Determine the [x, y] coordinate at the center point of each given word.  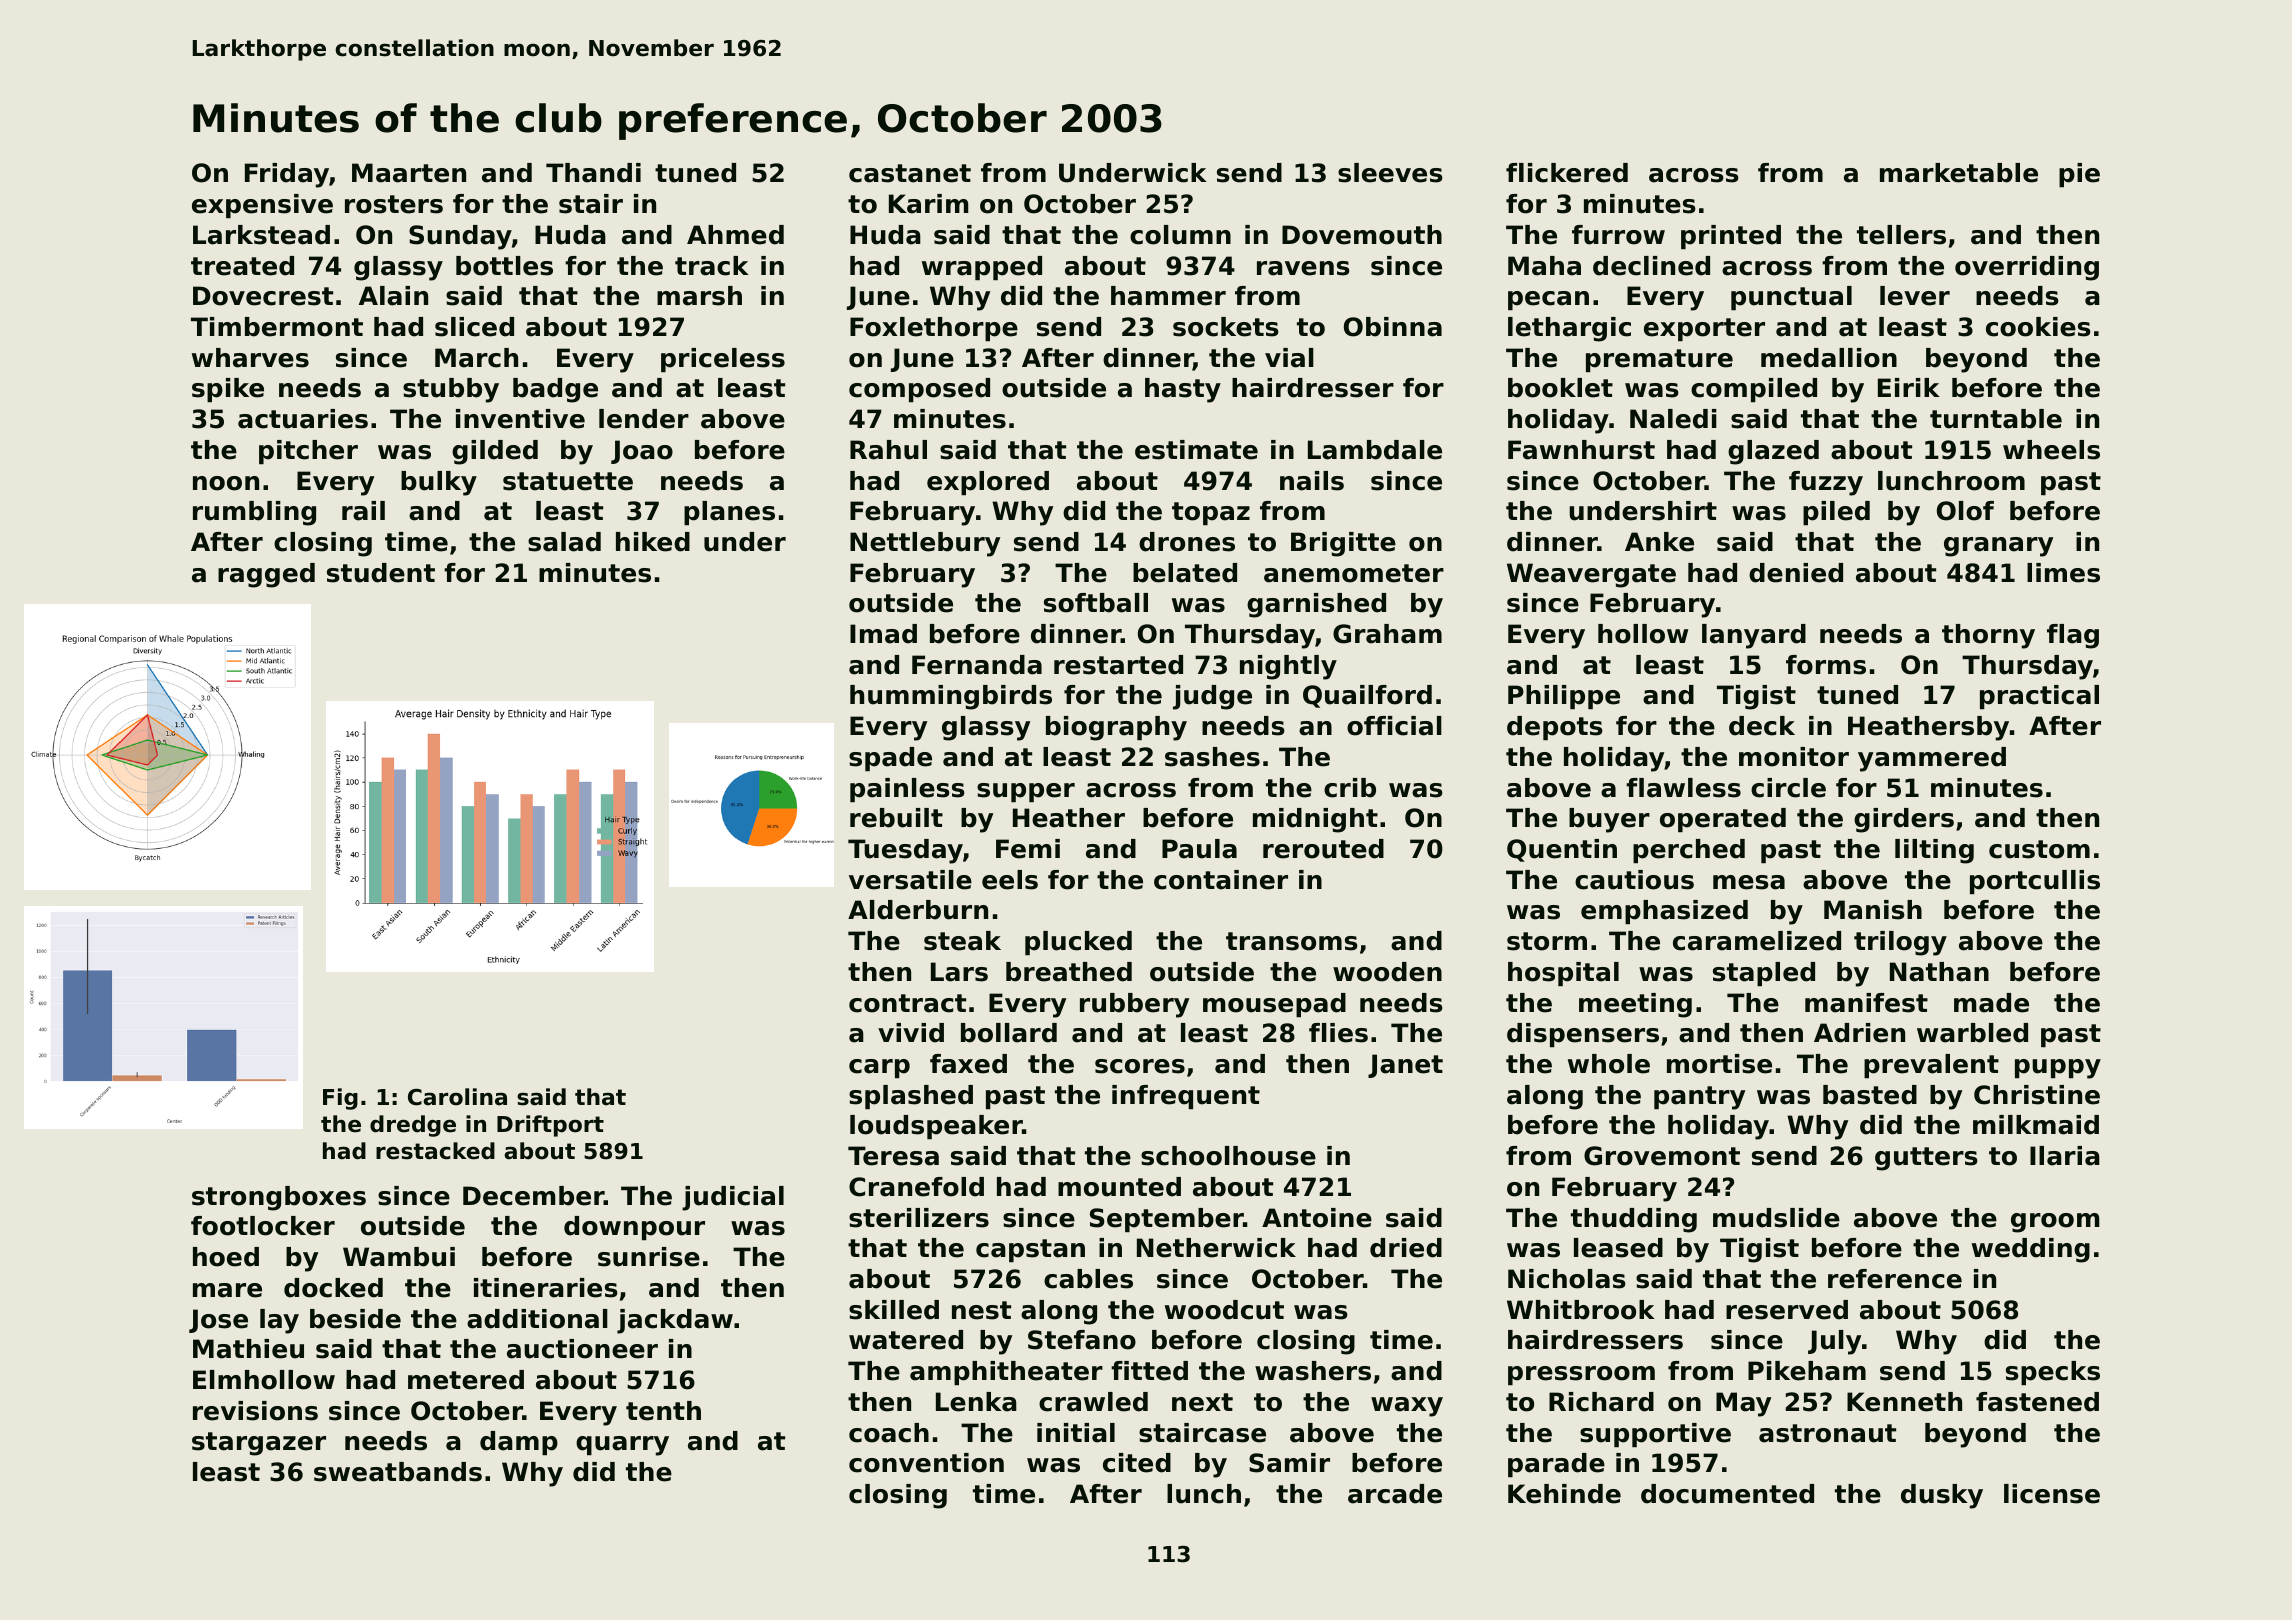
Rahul [888, 450]
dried [1406, 1248]
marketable [1959, 173]
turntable [1996, 419]
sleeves [1390, 173]
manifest [1866, 1003]
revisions [255, 1411]
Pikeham [1807, 1371]
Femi [1028, 849]
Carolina [457, 1097]
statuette [568, 481]
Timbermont [277, 327]
